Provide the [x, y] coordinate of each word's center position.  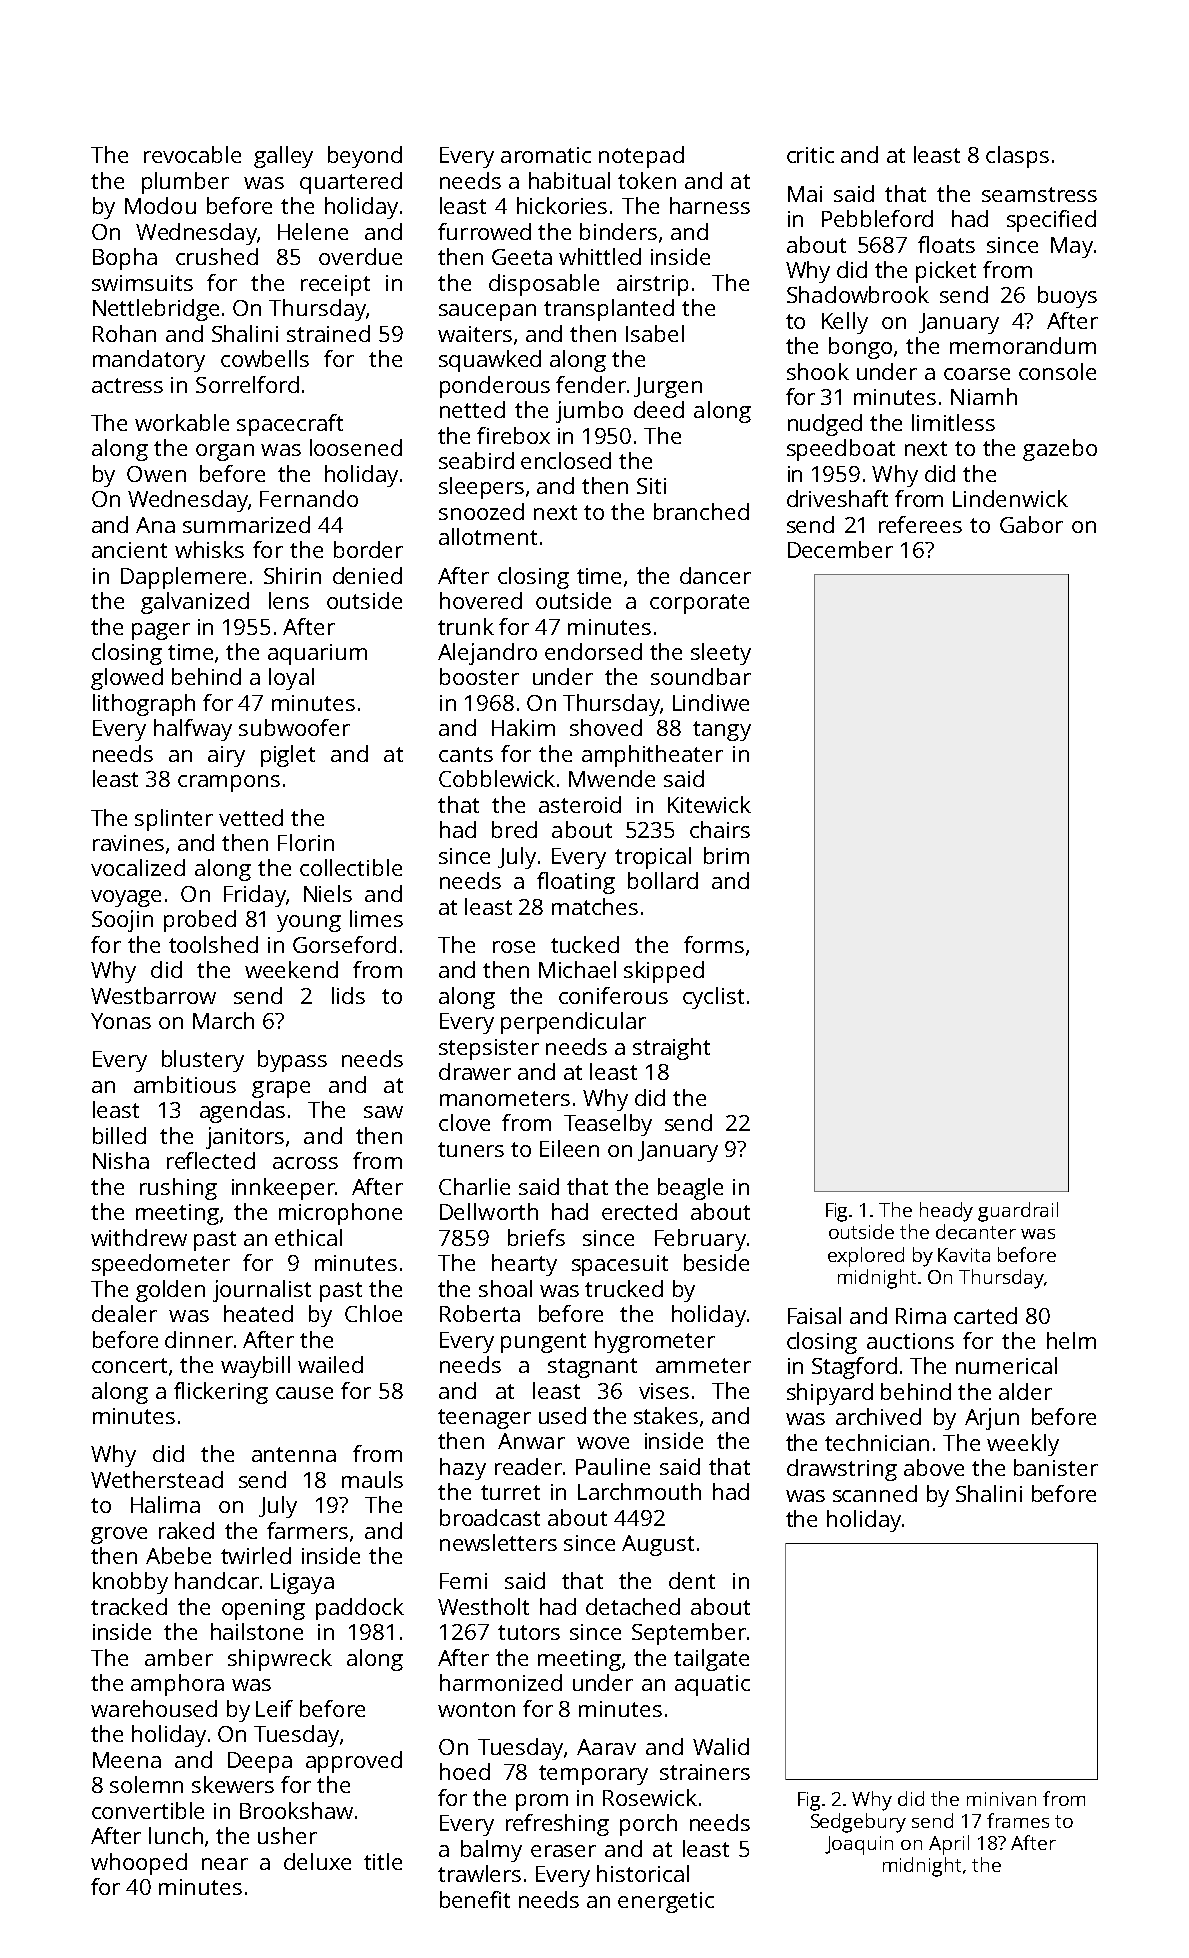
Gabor [1031, 524]
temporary [593, 1775]
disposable [544, 285]
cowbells [265, 358]
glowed [127, 679]
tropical [653, 858]
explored [866, 1257]
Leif [274, 1708]
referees [920, 524]
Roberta [480, 1313]
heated [258, 1313]
